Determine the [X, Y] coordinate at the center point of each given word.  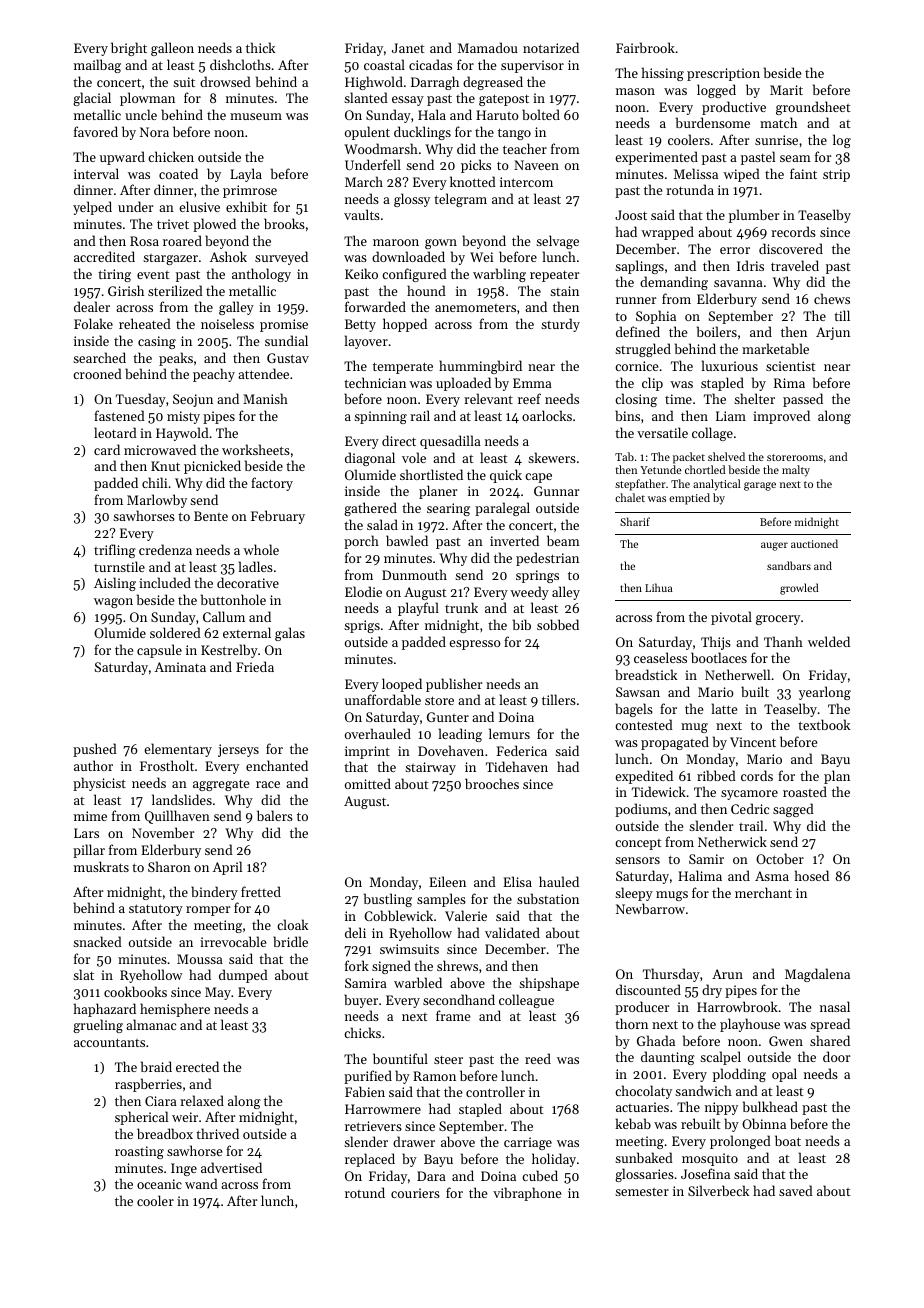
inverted [514, 540]
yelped [92, 208]
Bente [211, 516]
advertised [231, 1167]
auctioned [814, 543]
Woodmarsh [381, 148]
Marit [786, 90]
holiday [554, 1160]
